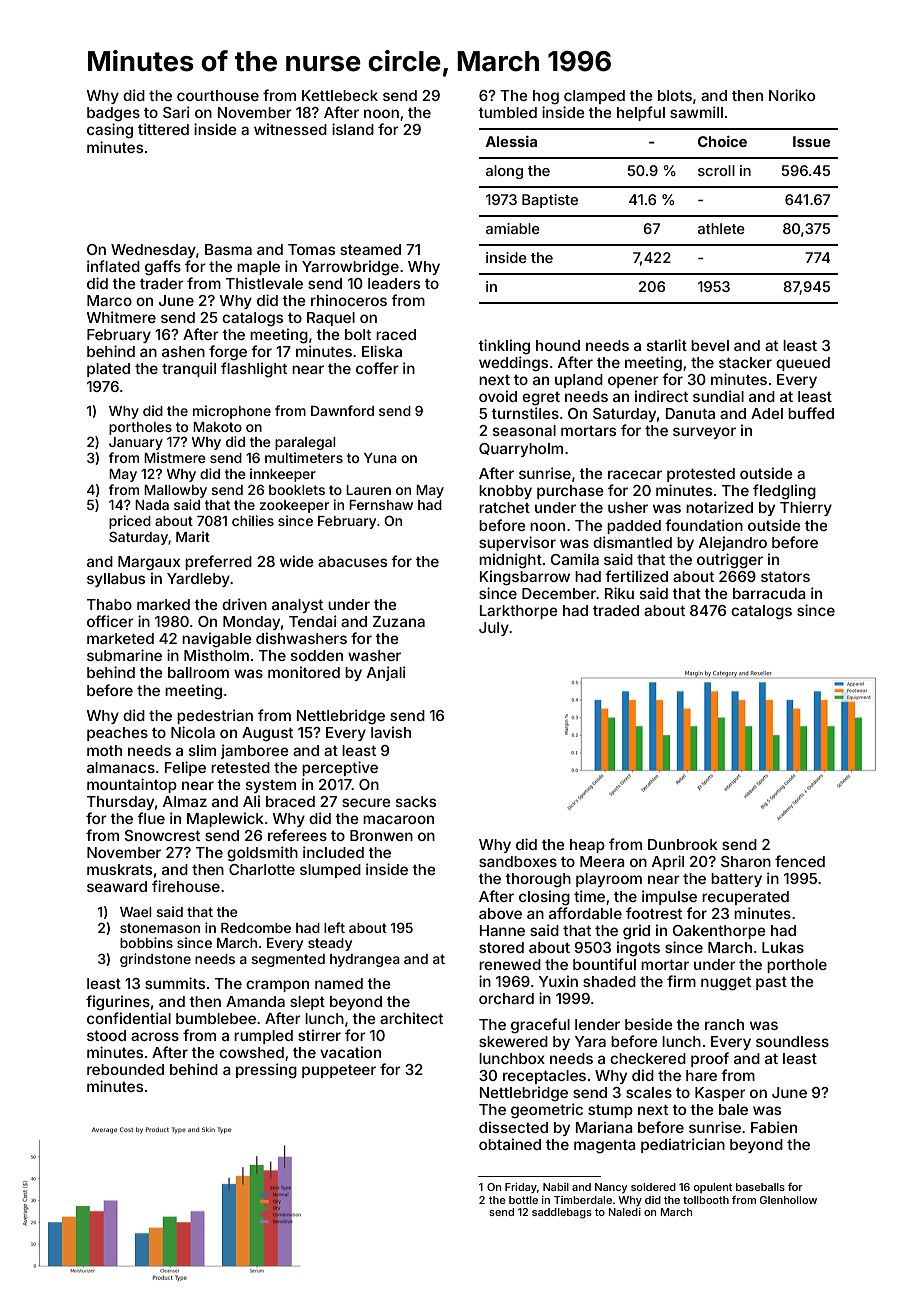 The width and height of the document is (924, 1308). What do you see at coordinates (416, 801) in the document?
I see `sacks` at bounding box center [416, 801].
